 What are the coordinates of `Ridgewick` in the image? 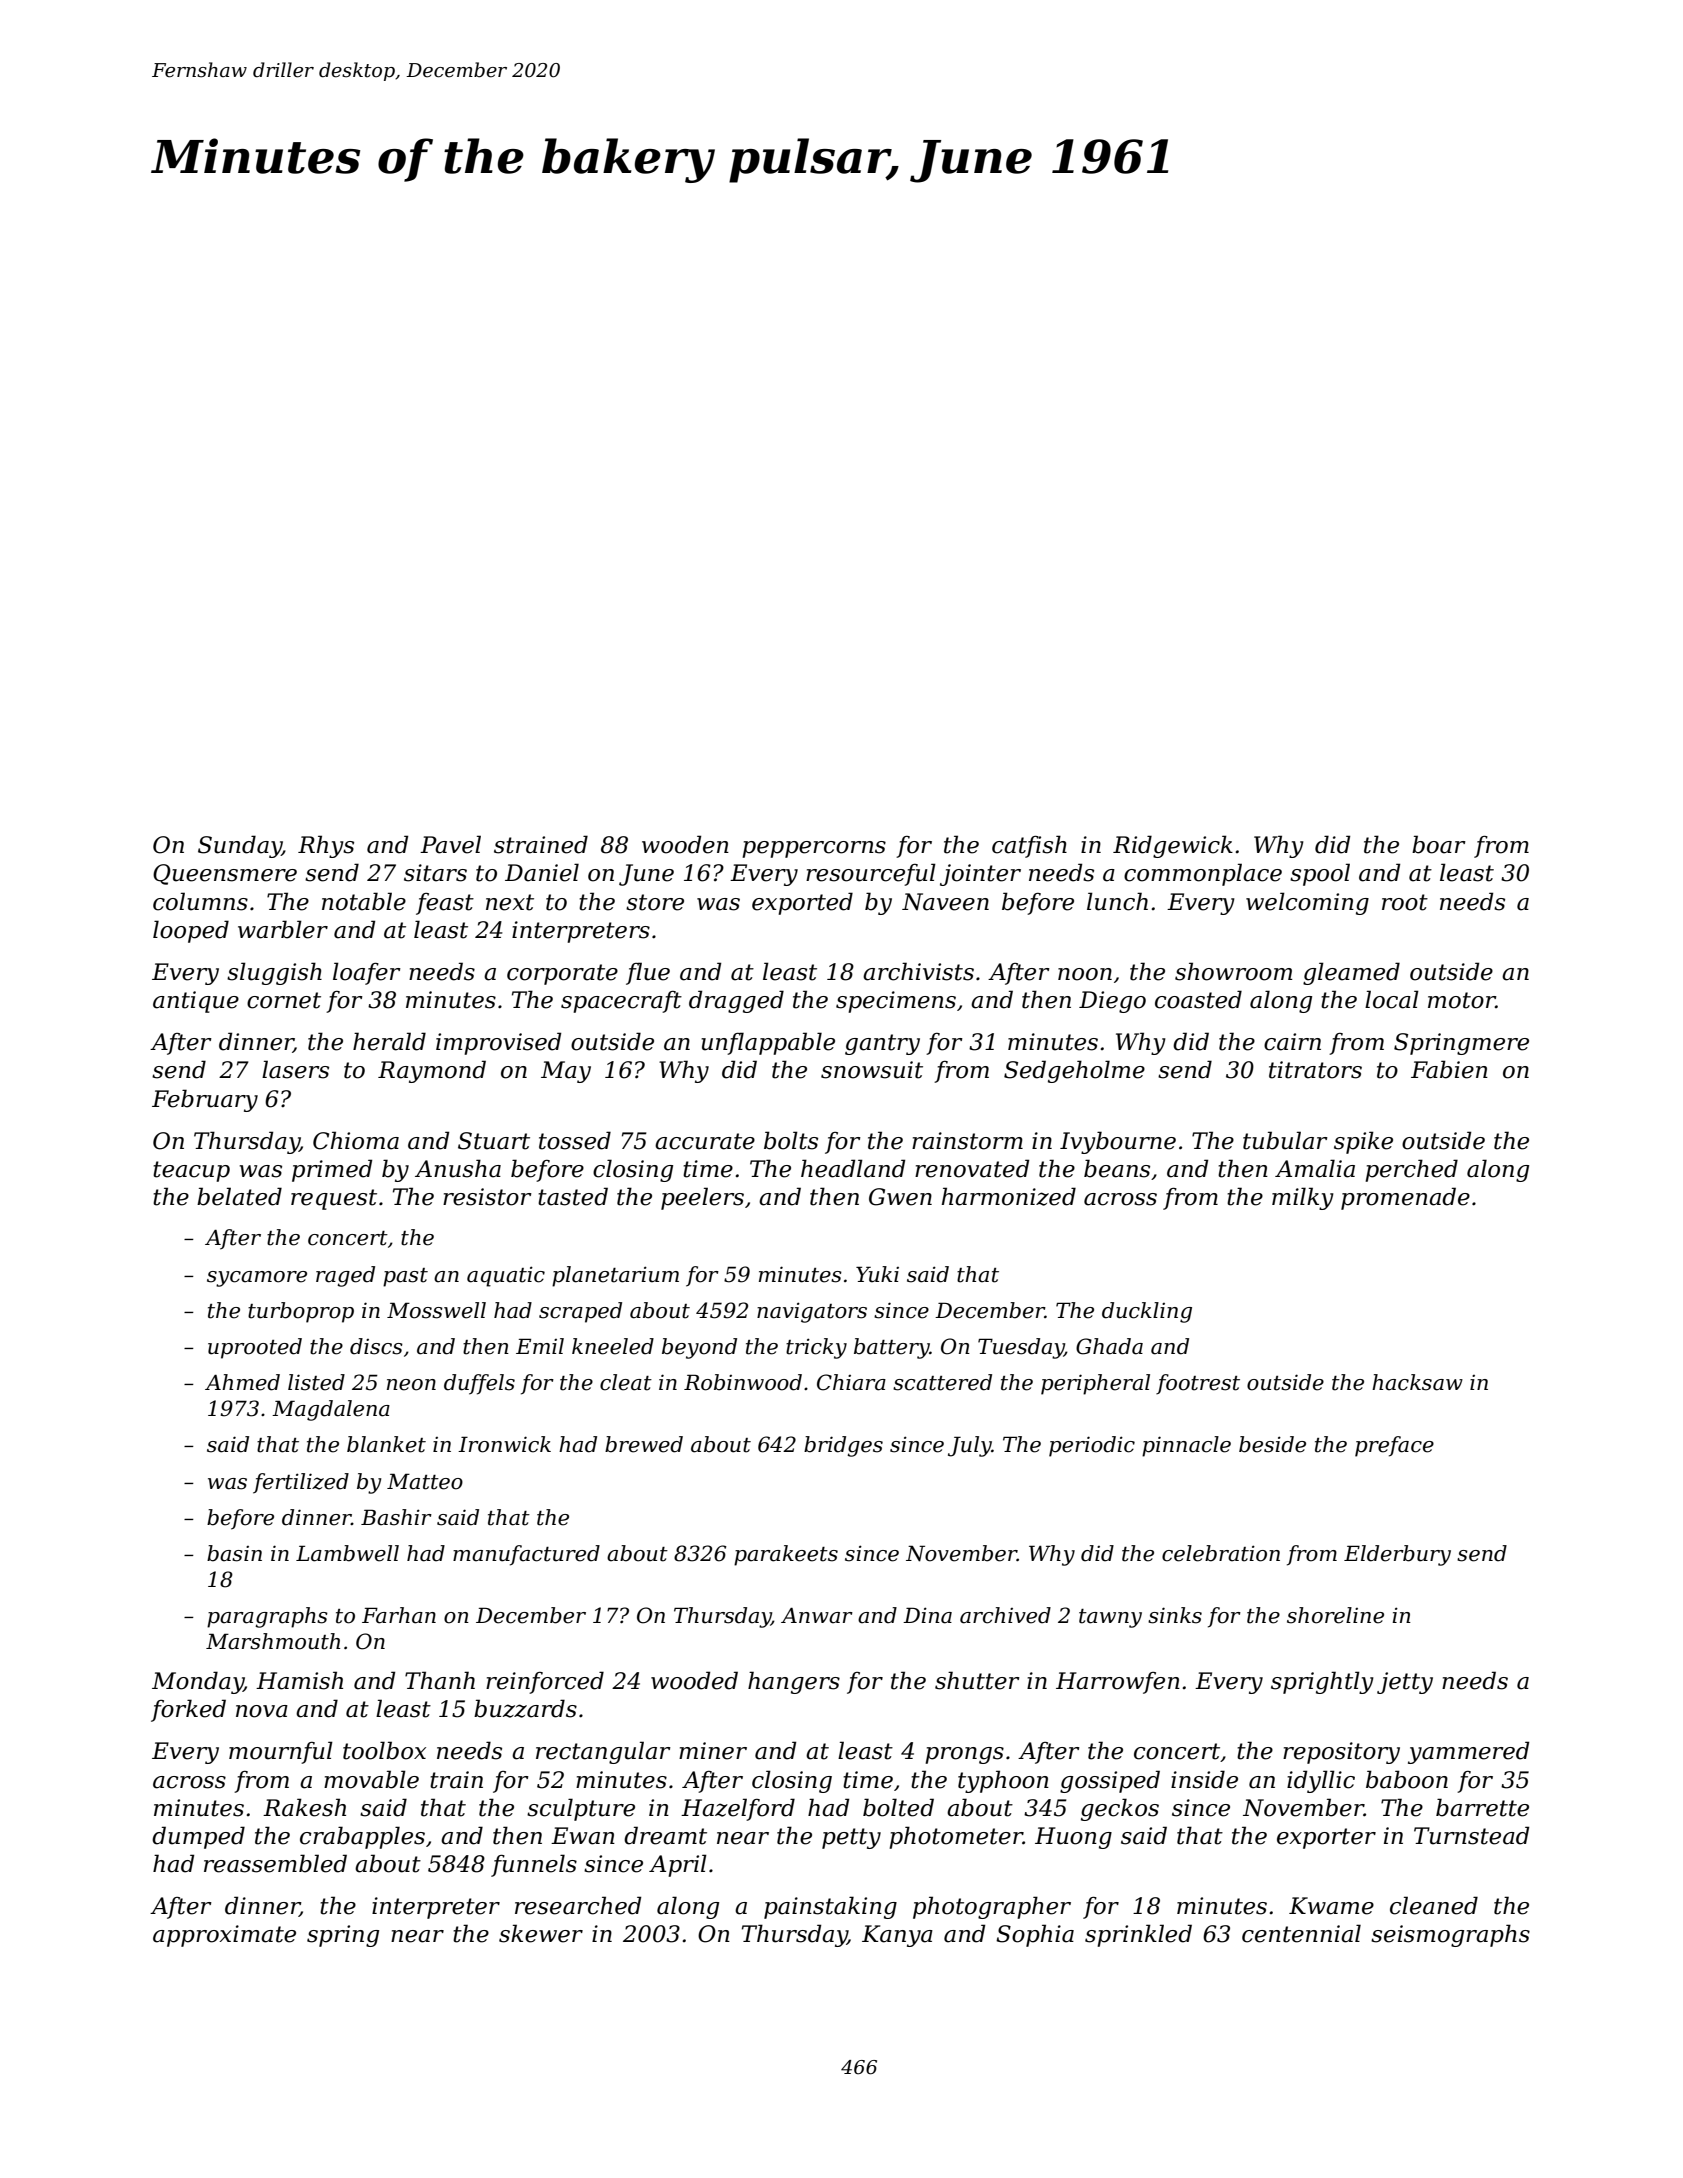 It's located at (1173, 846).
